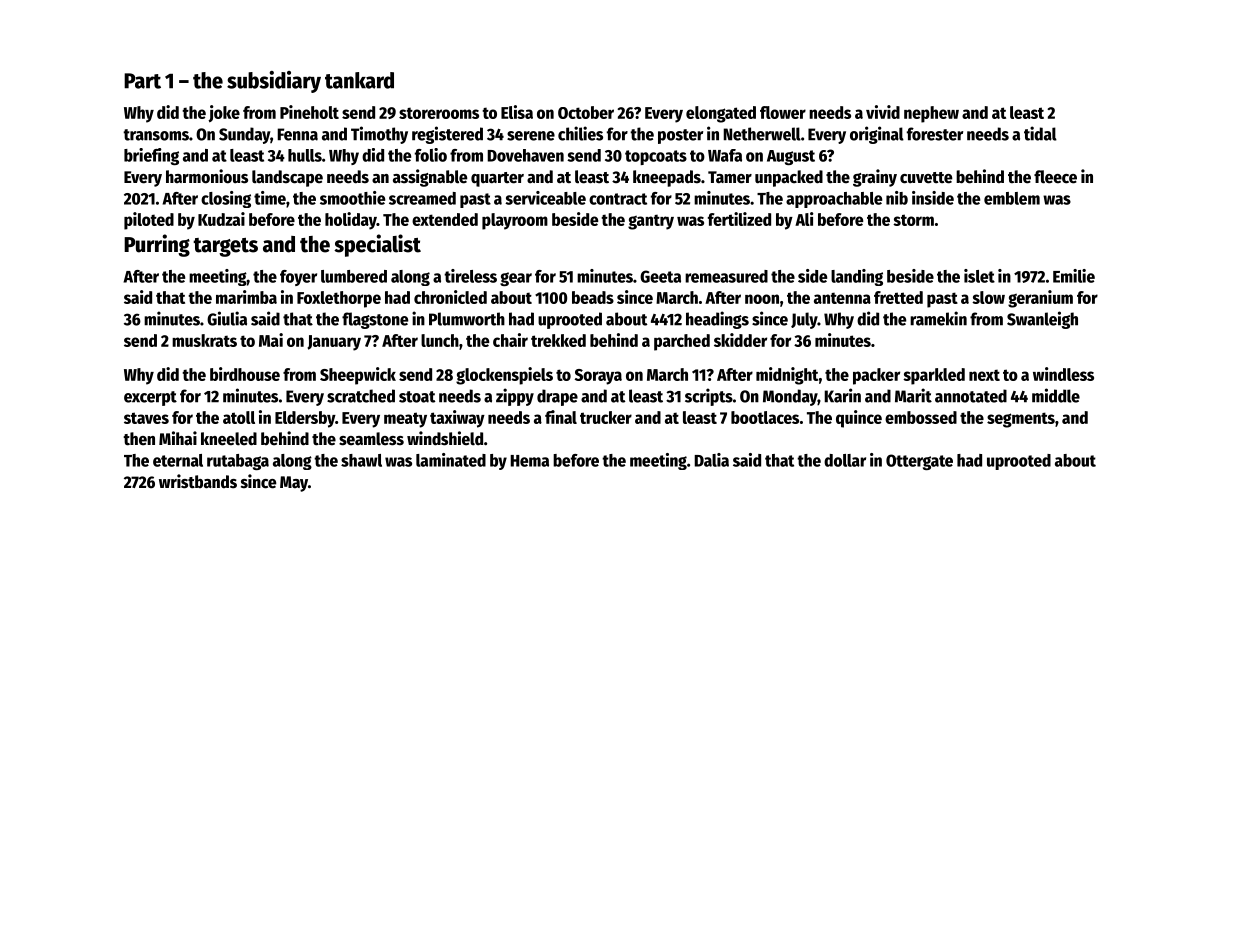  What do you see at coordinates (359, 80) in the page?
I see `tankard` at bounding box center [359, 80].
